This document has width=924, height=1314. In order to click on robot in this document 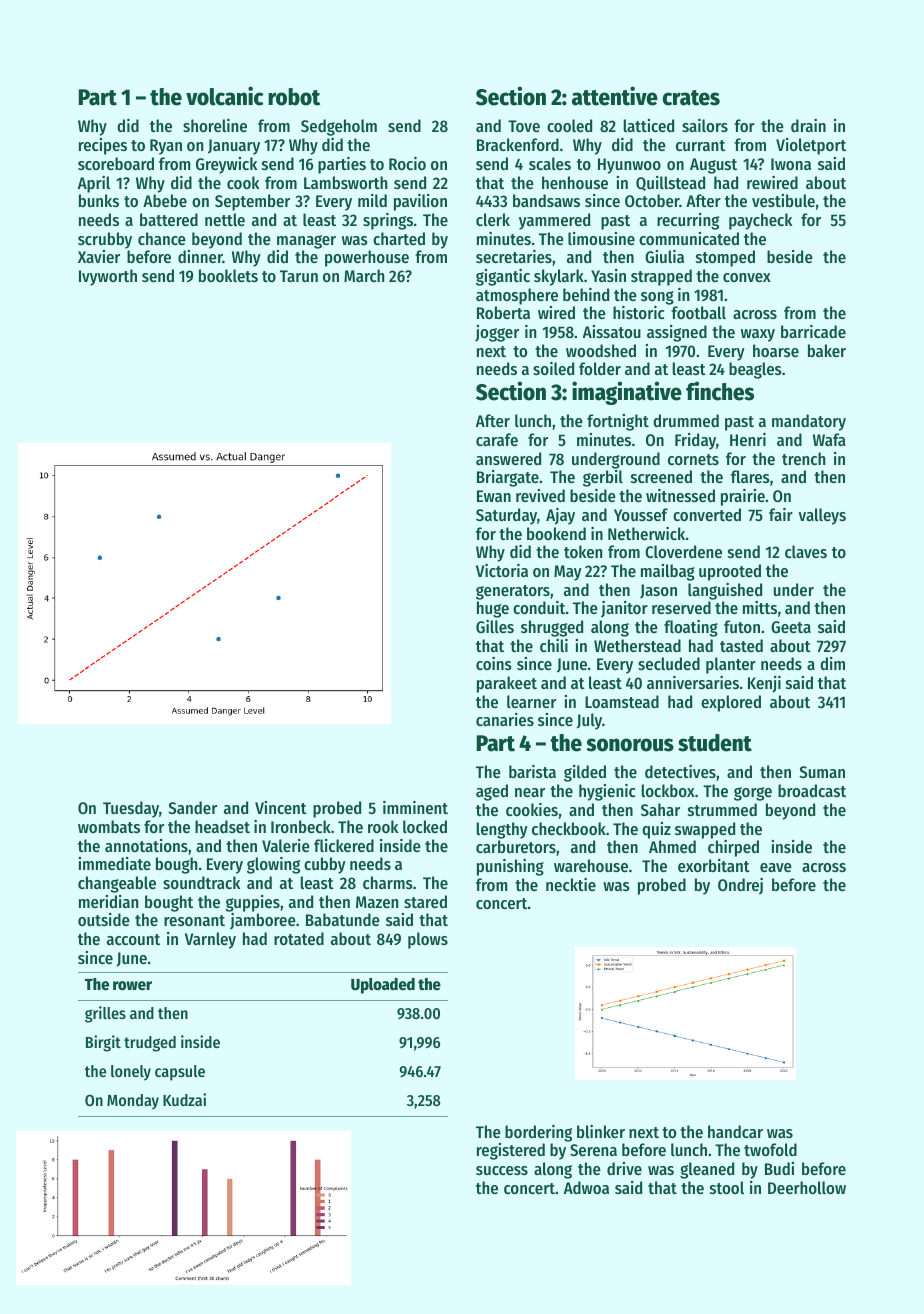, I will do `click(294, 97)`.
